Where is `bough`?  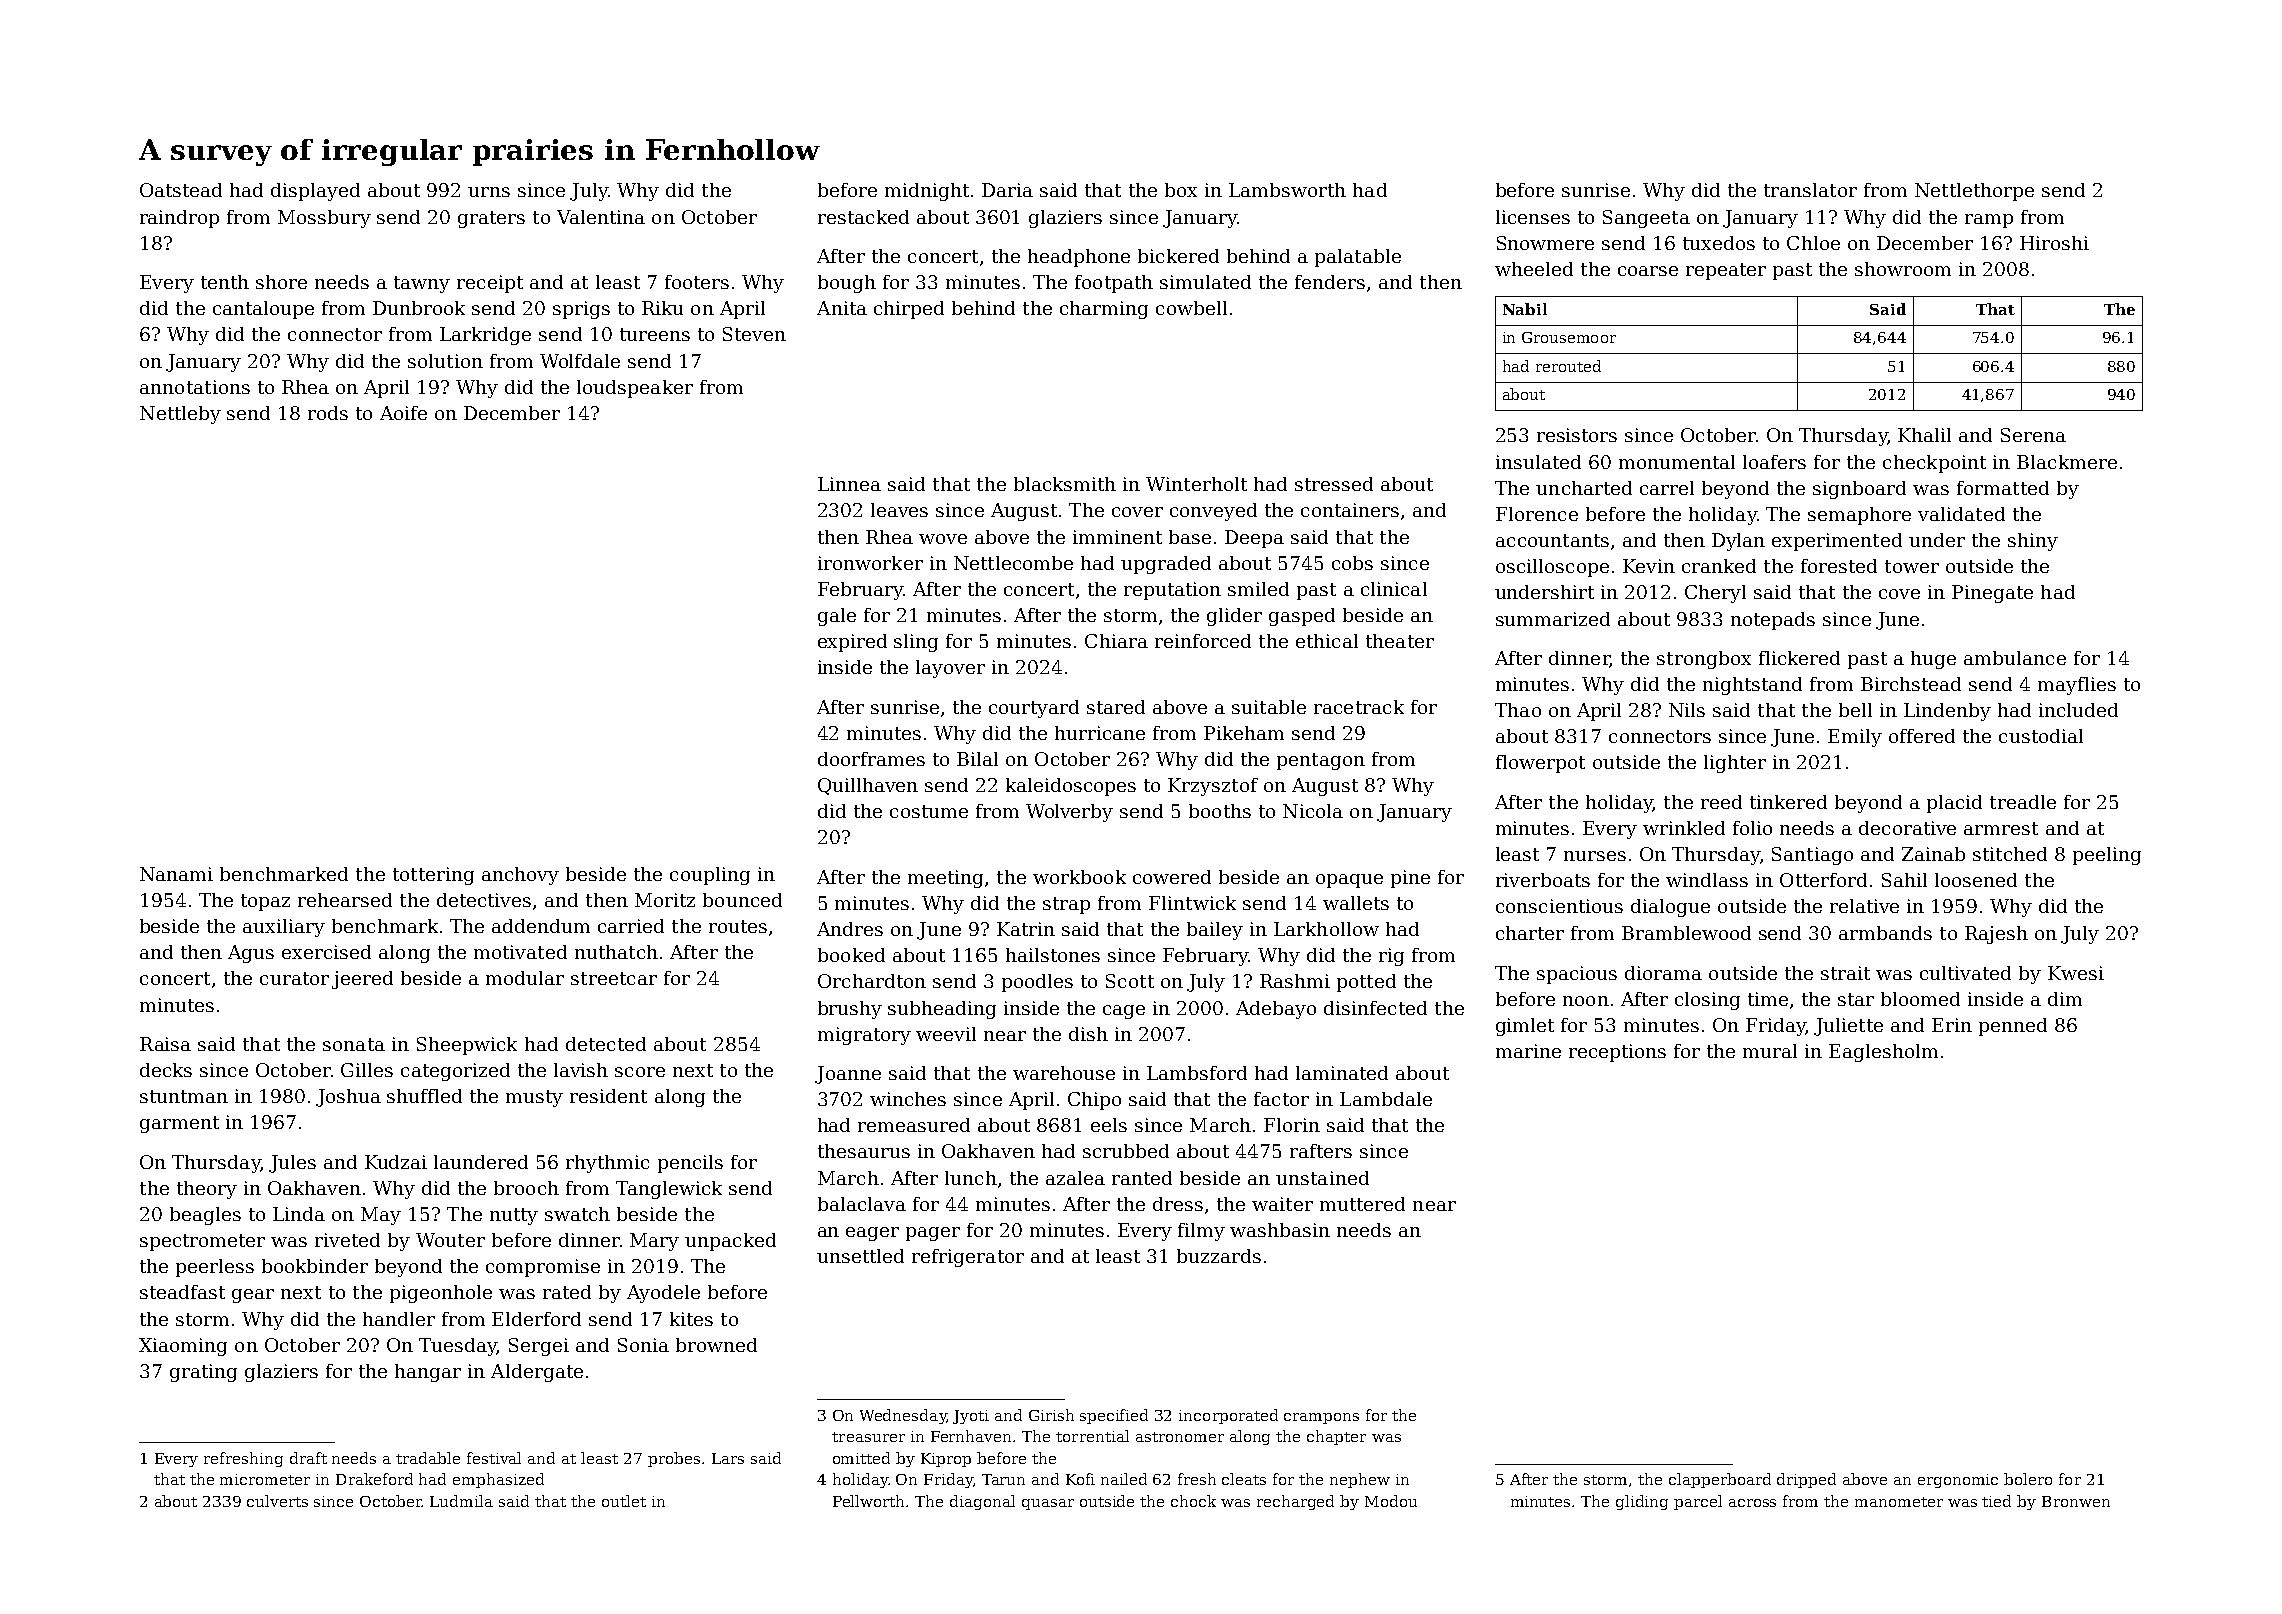 bough is located at coordinates (847, 284).
